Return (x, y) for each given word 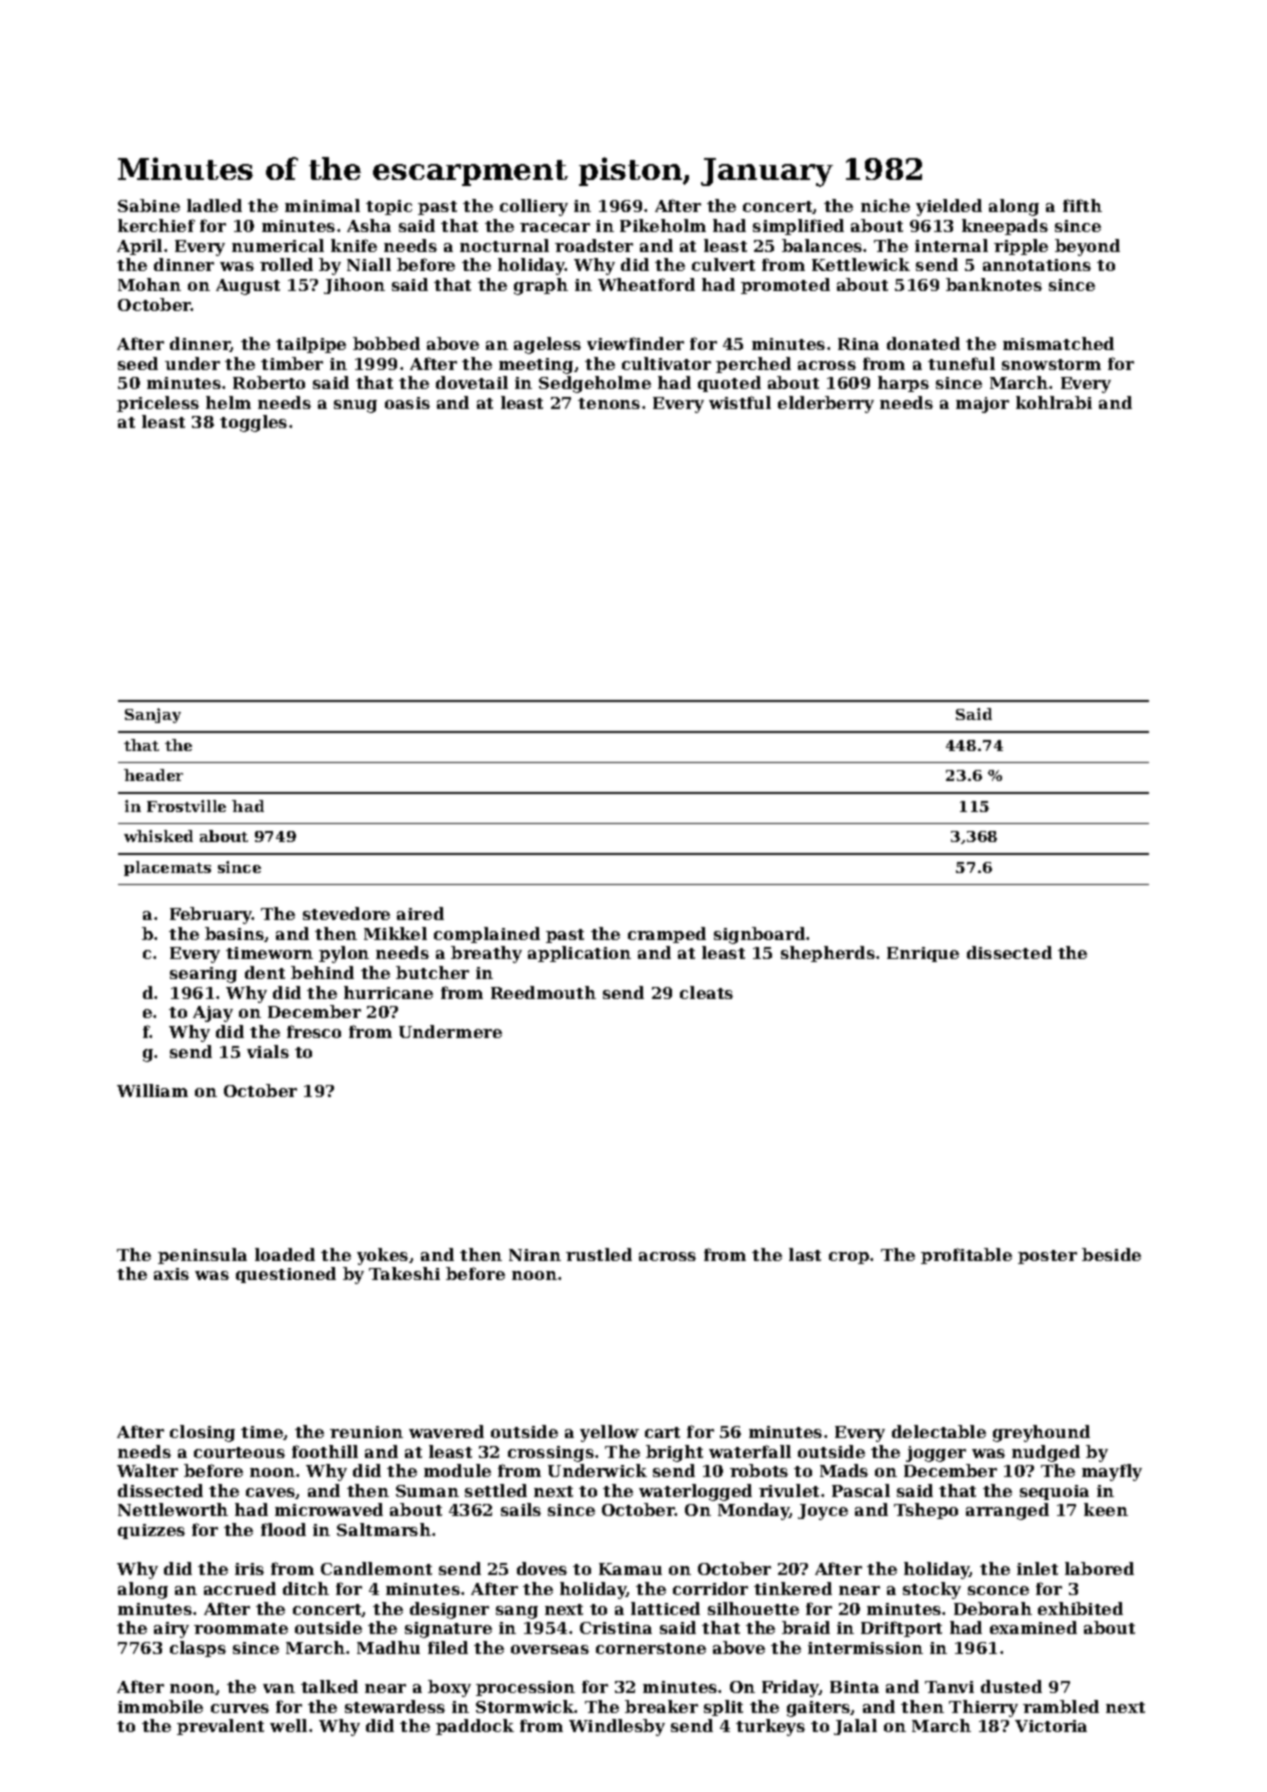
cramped (667, 935)
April (139, 247)
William (152, 1090)
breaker (661, 1706)
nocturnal (504, 245)
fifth (1082, 205)
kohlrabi (1054, 402)
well (288, 1725)
